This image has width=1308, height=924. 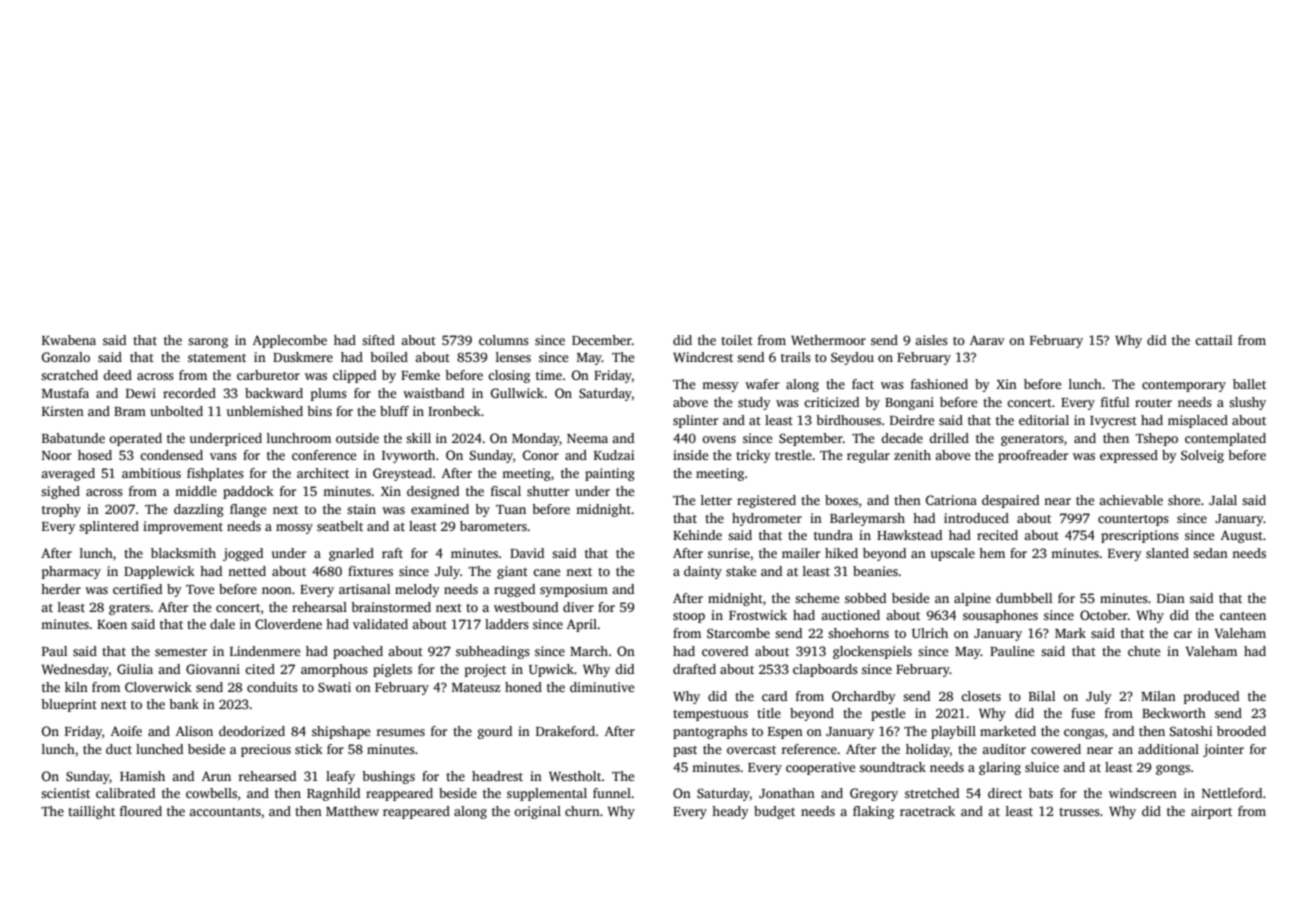 I want to click on clipped, so click(x=354, y=376).
